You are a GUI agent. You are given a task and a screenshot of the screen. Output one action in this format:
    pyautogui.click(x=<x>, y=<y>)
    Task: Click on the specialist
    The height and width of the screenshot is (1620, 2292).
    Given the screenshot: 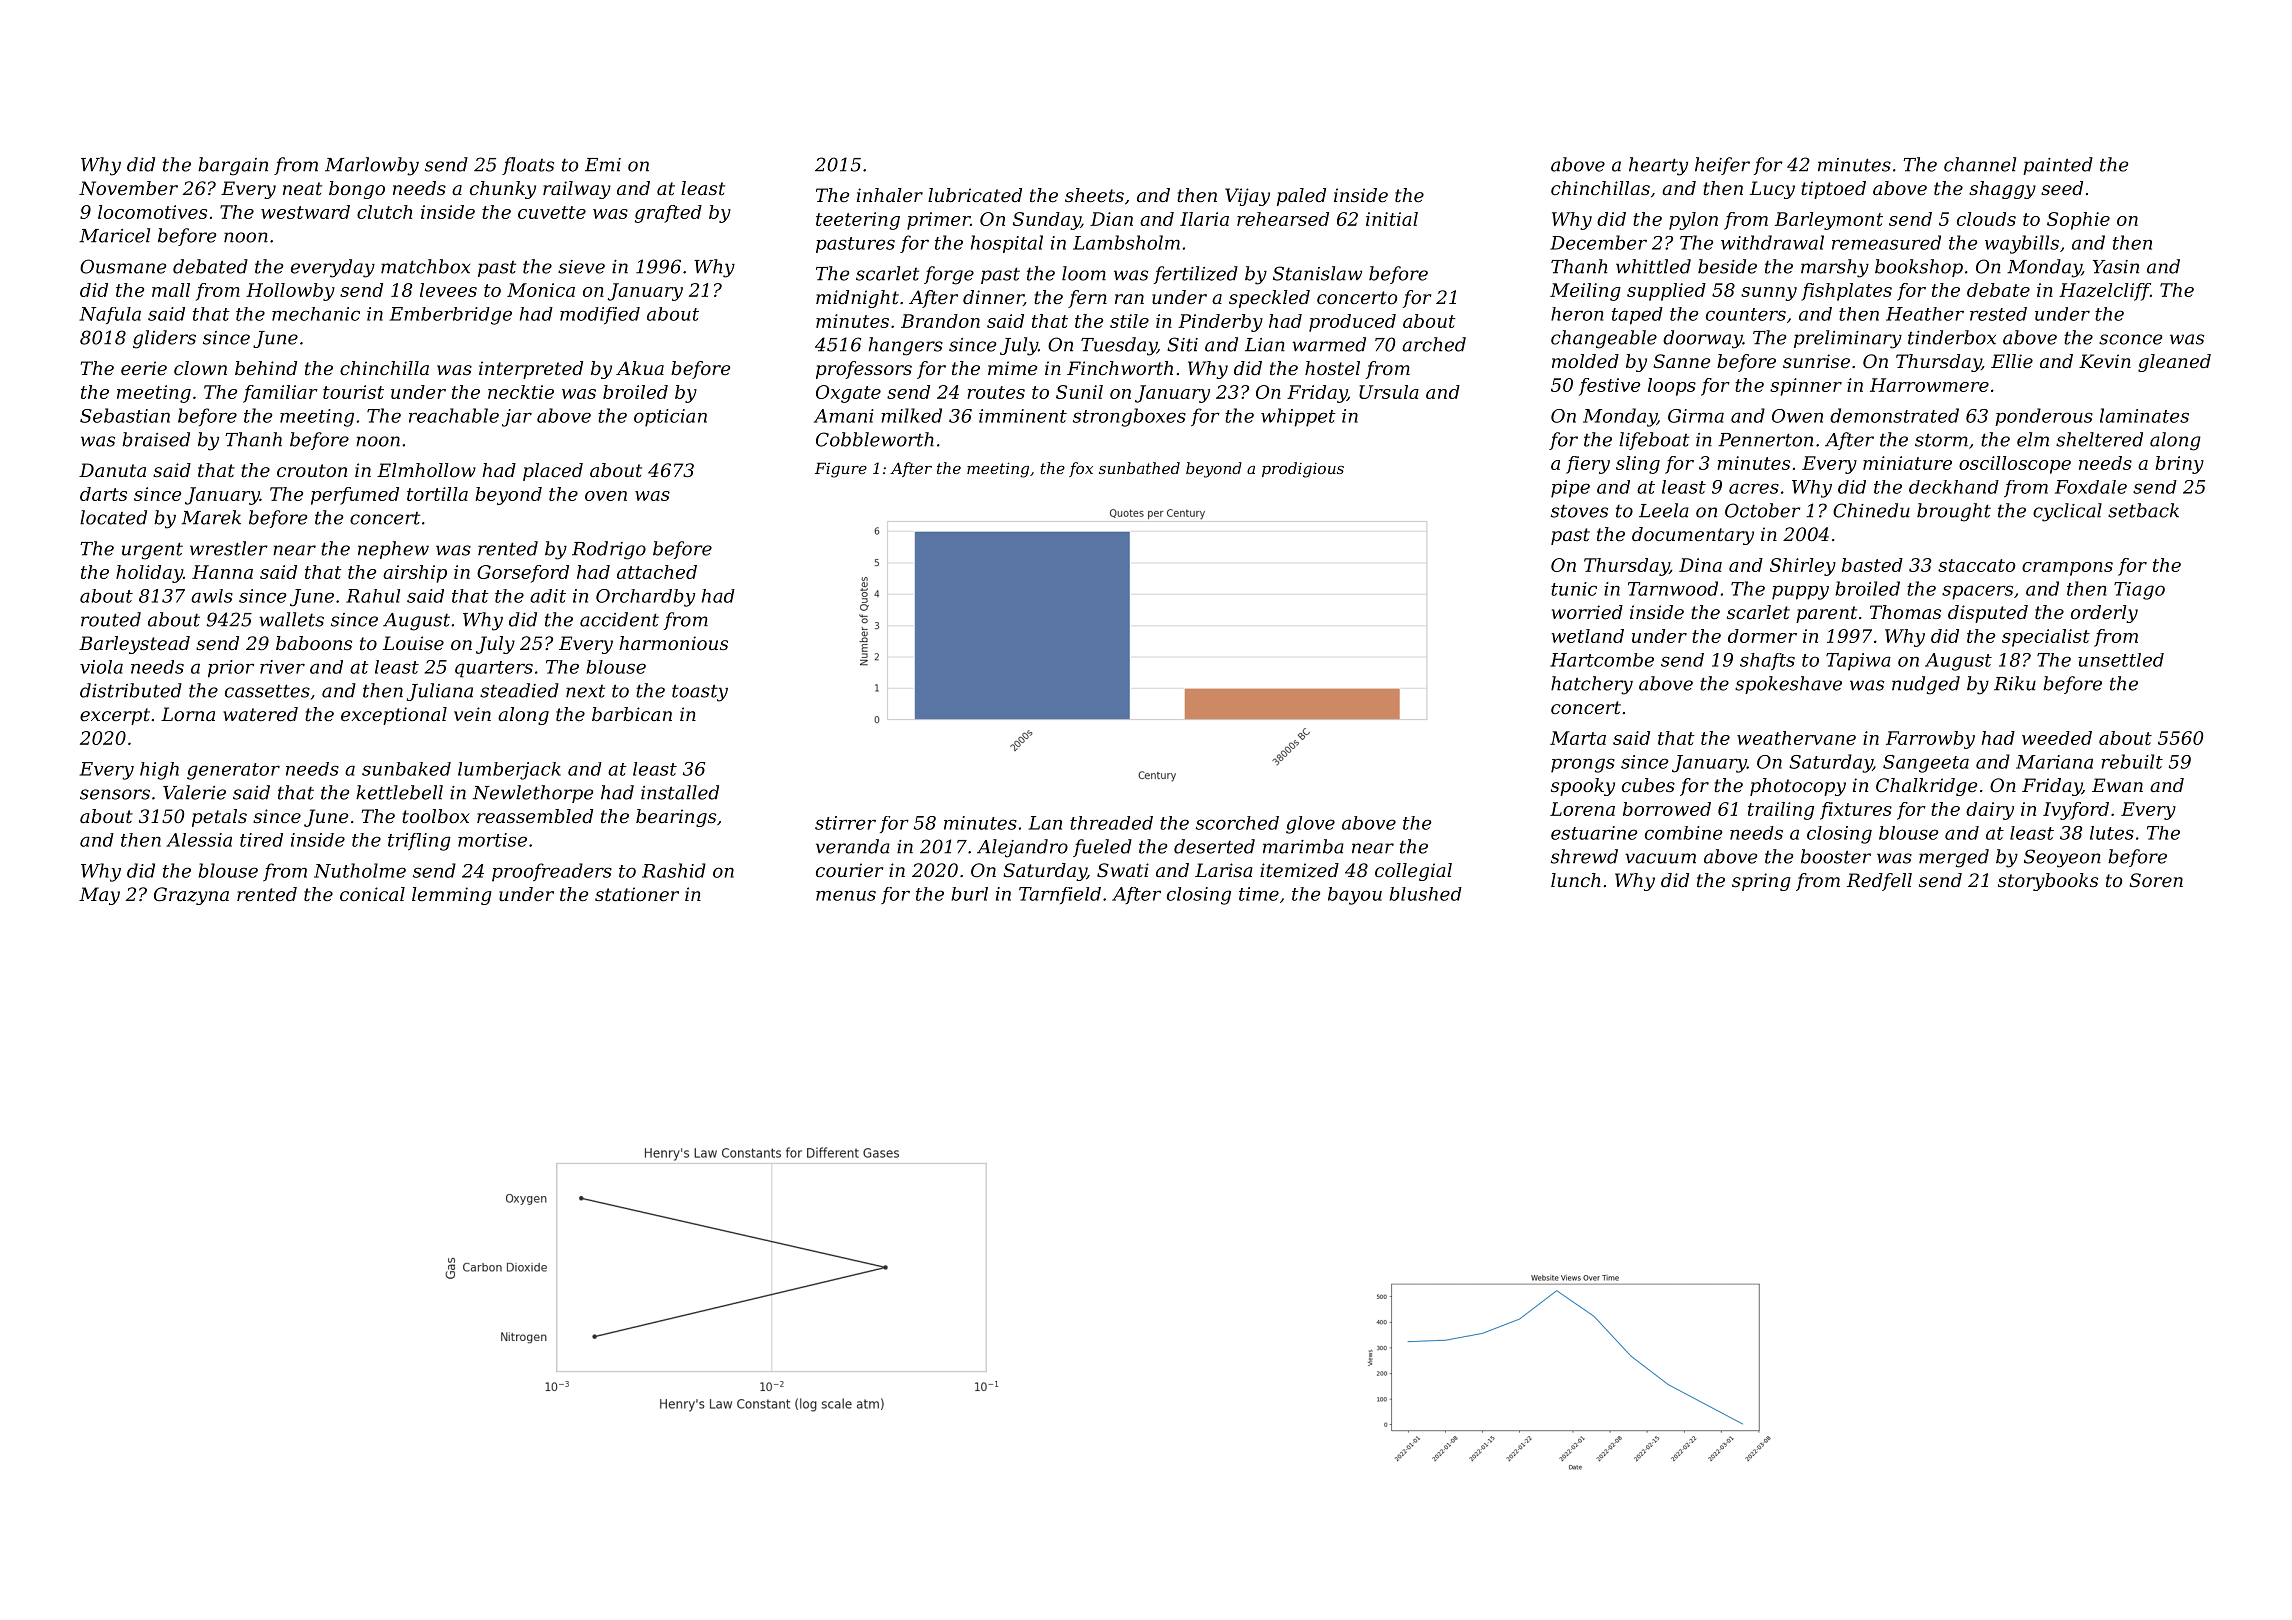 What is the action you would take?
    pyautogui.click(x=2046, y=638)
